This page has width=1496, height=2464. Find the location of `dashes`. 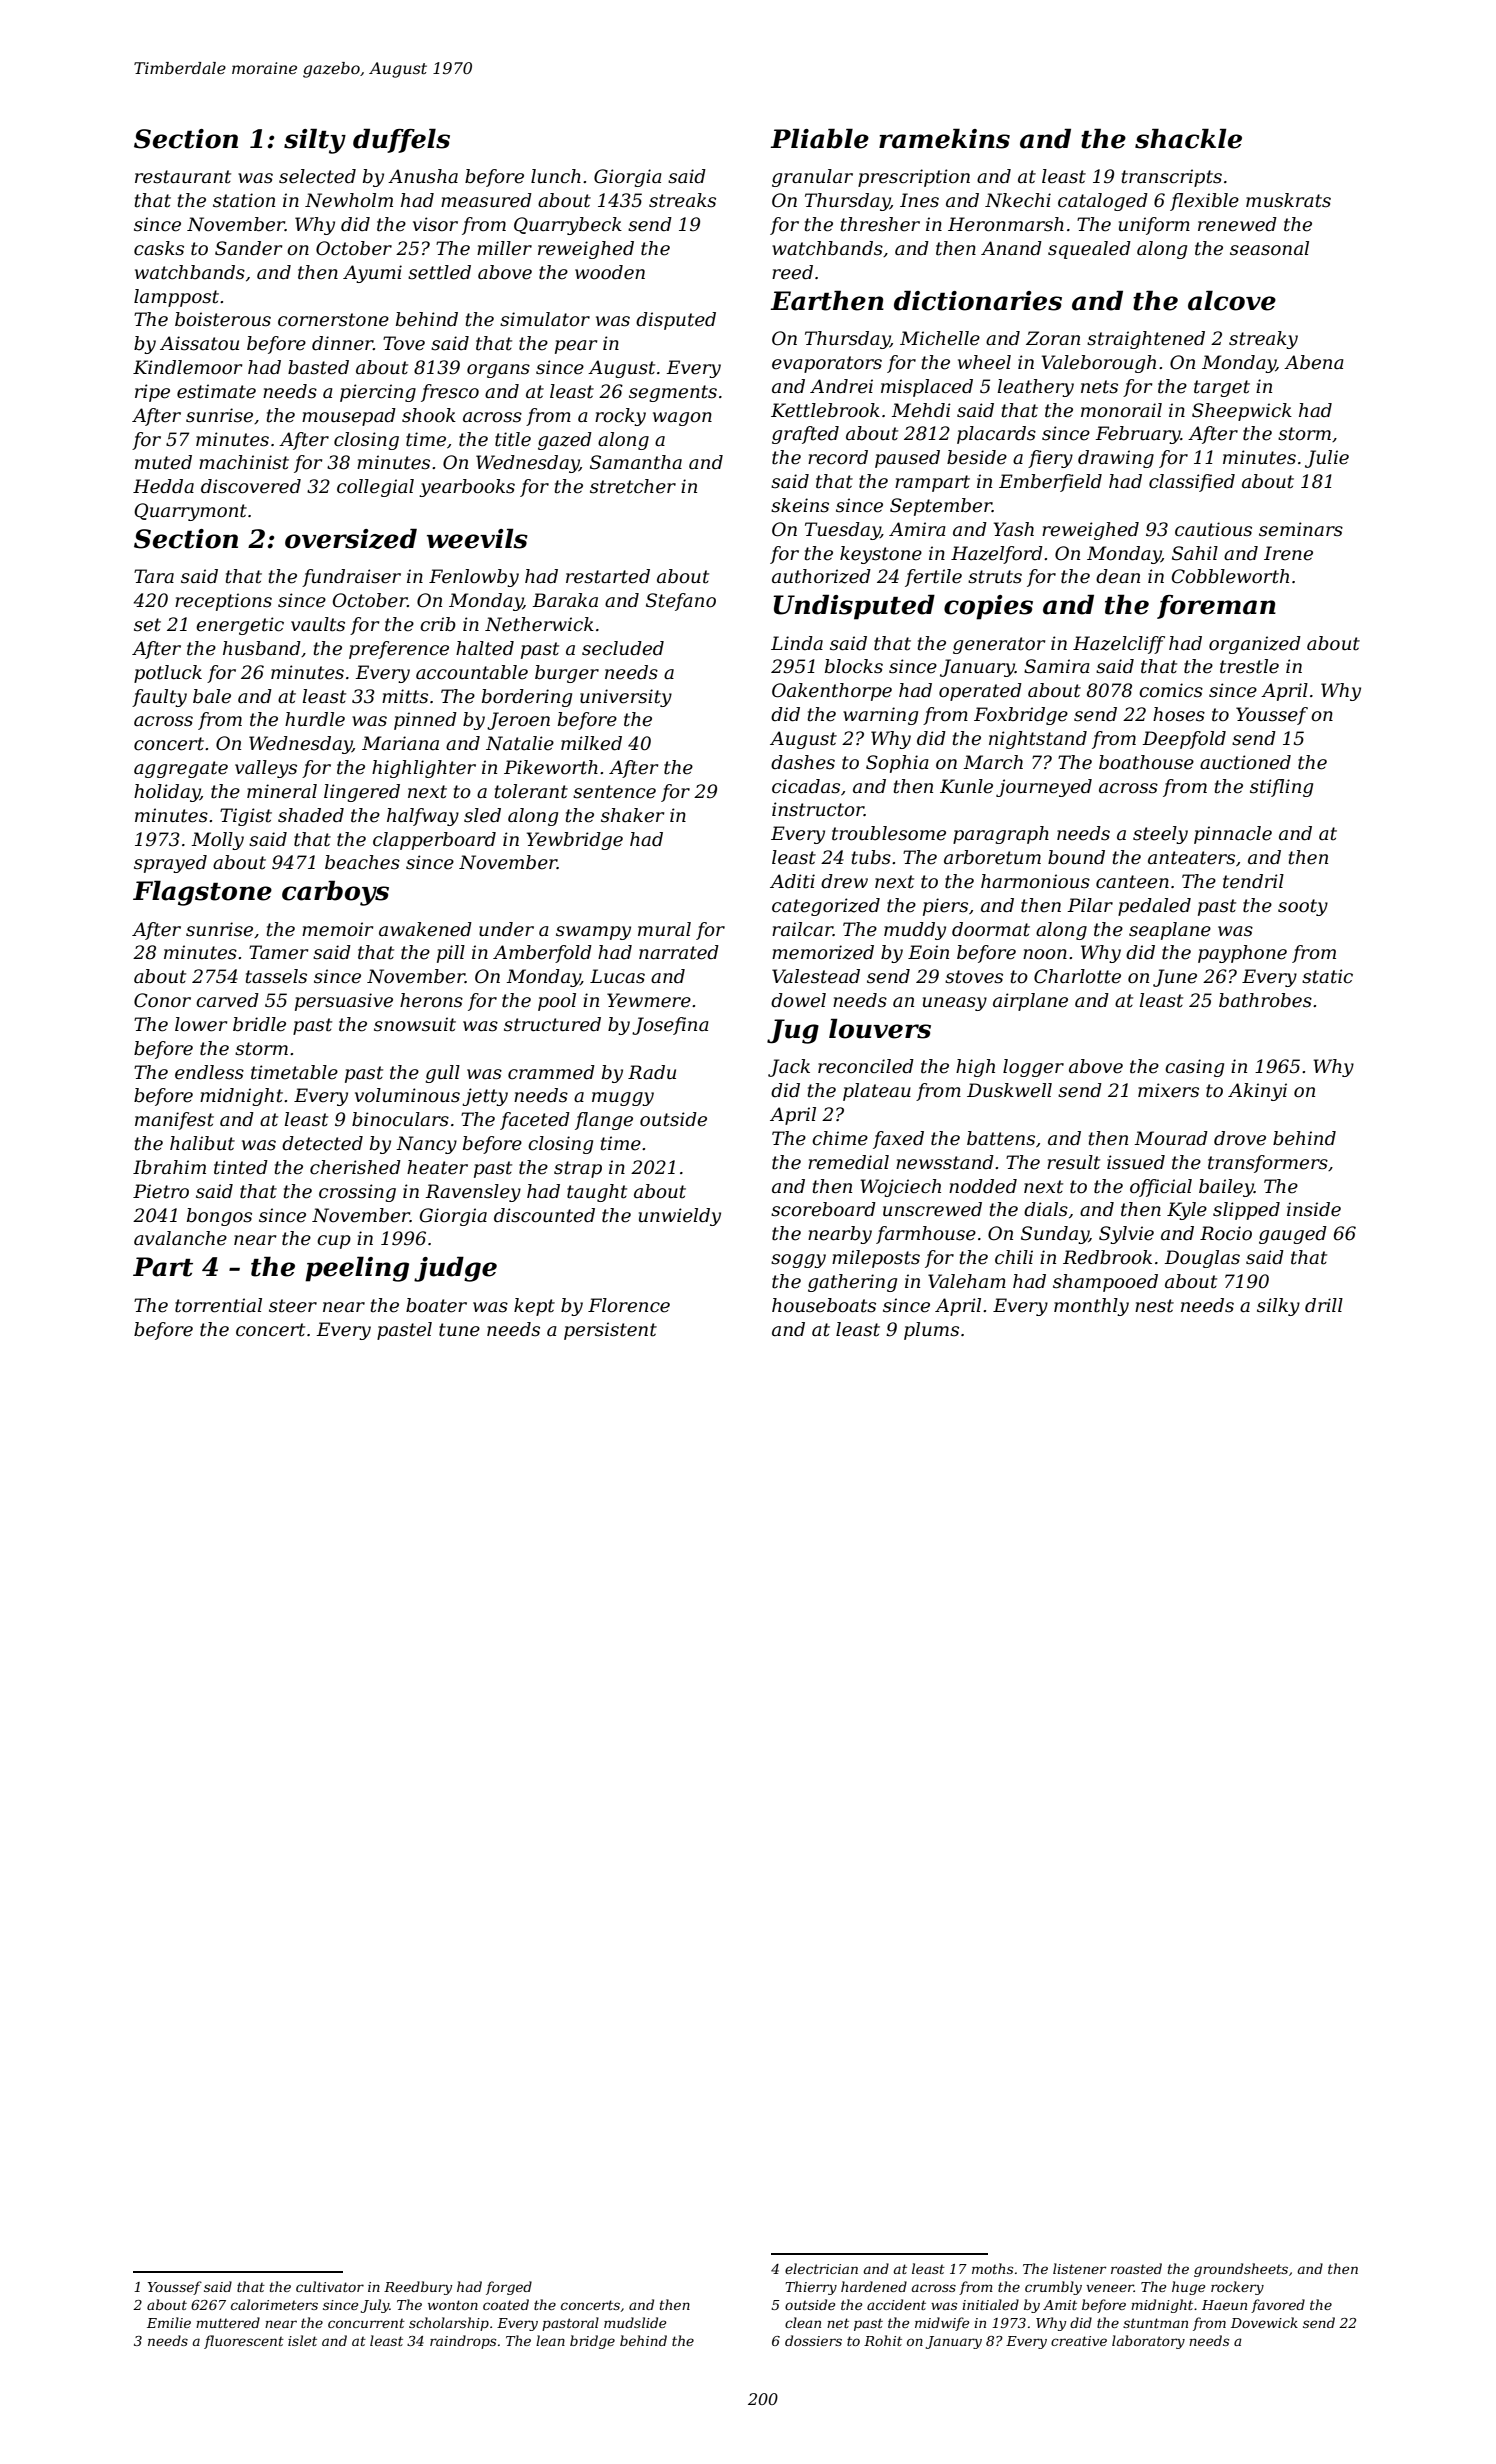

dashes is located at coordinates (803, 762).
